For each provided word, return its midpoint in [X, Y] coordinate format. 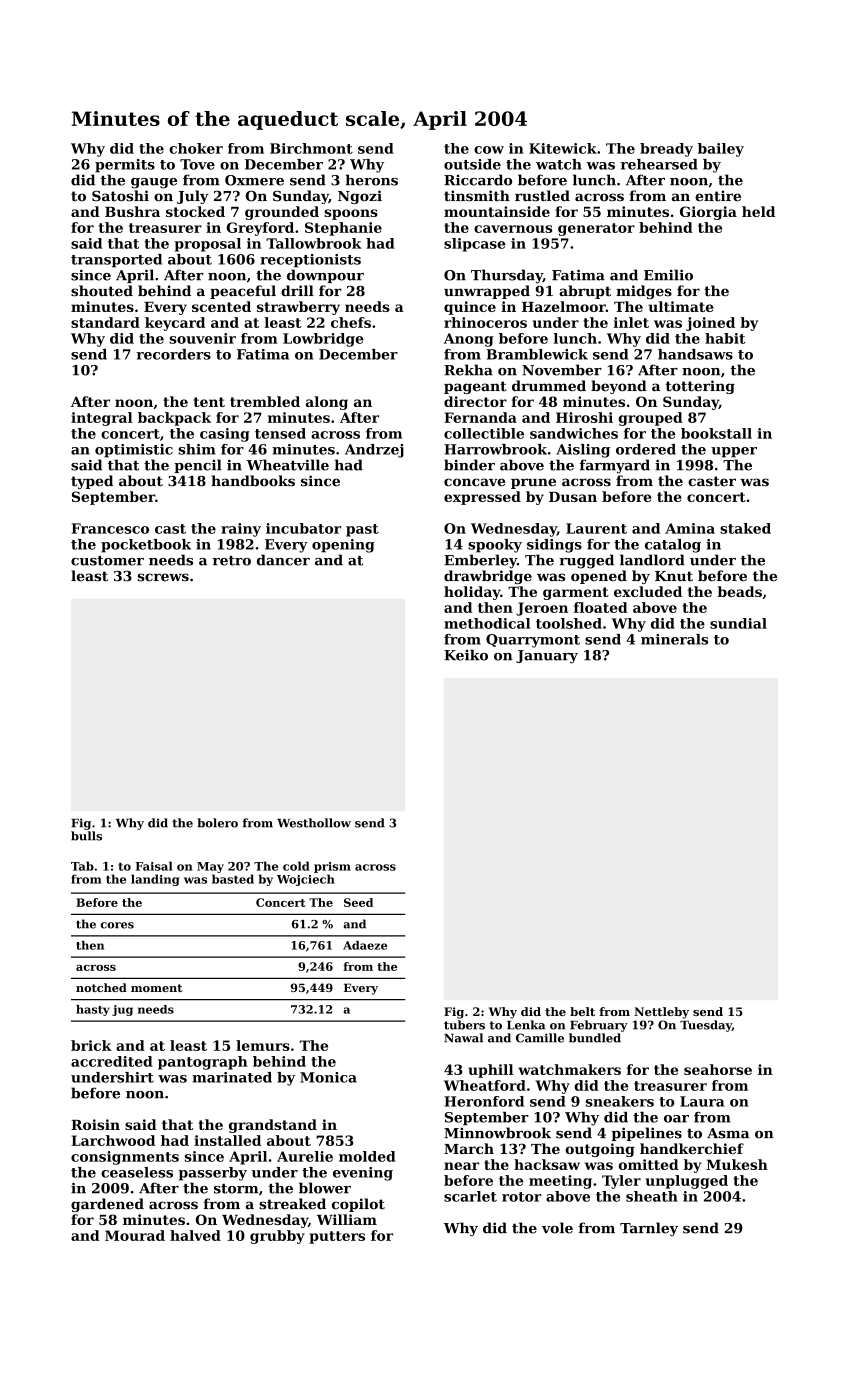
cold [296, 866]
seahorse [718, 1069]
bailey [721, 150]
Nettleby [661, 1013]
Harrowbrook [495, 449]
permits [125, 166]
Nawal [463, 1038]
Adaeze [365, 945]
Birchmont [311, 148]
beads [740, 591]
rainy [241, 530]
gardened [107, 1205]
